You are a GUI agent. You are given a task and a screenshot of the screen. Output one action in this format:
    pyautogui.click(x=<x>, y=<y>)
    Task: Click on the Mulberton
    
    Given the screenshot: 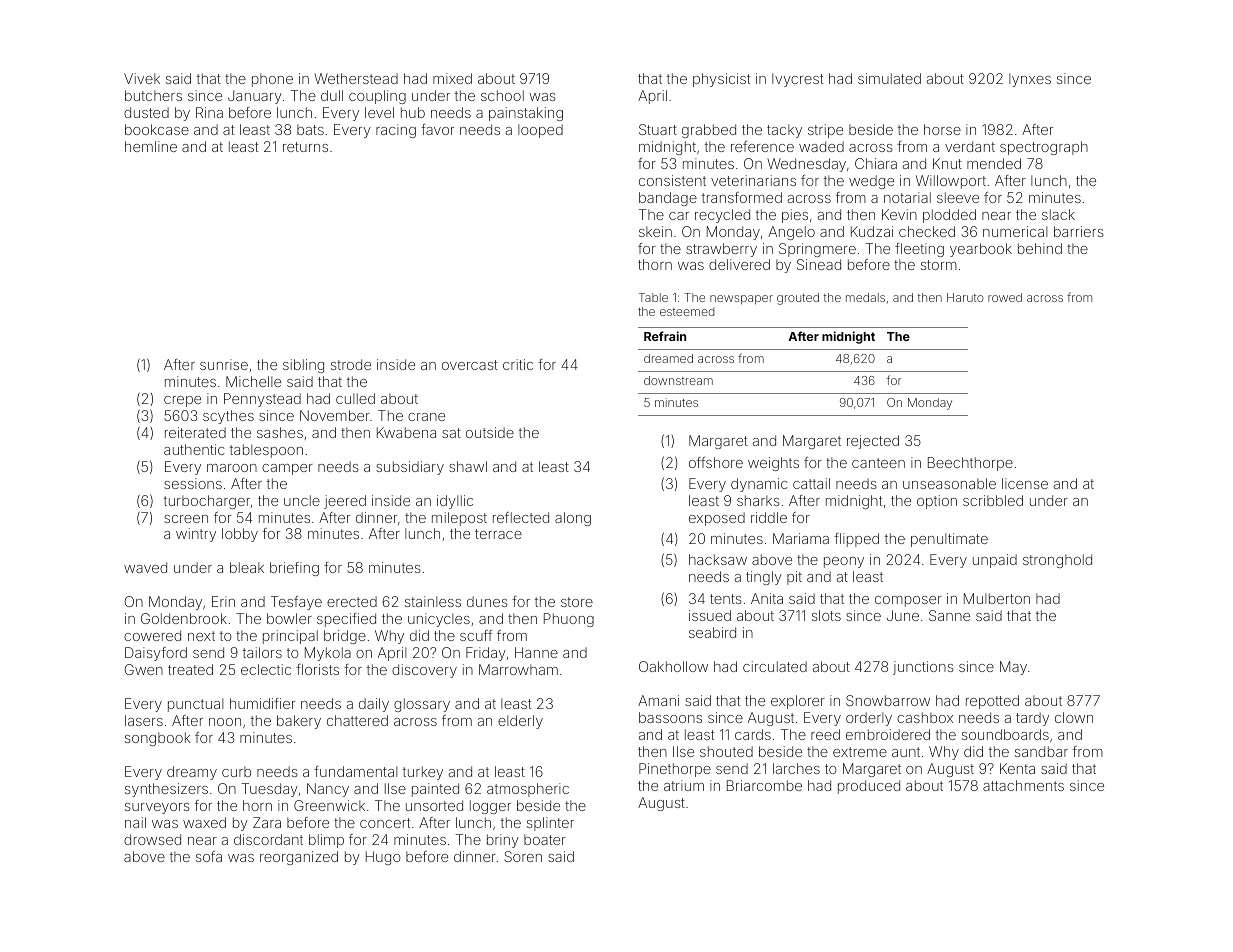 What is the action you would take?
    pyautogui.click(x=997, y=598)
